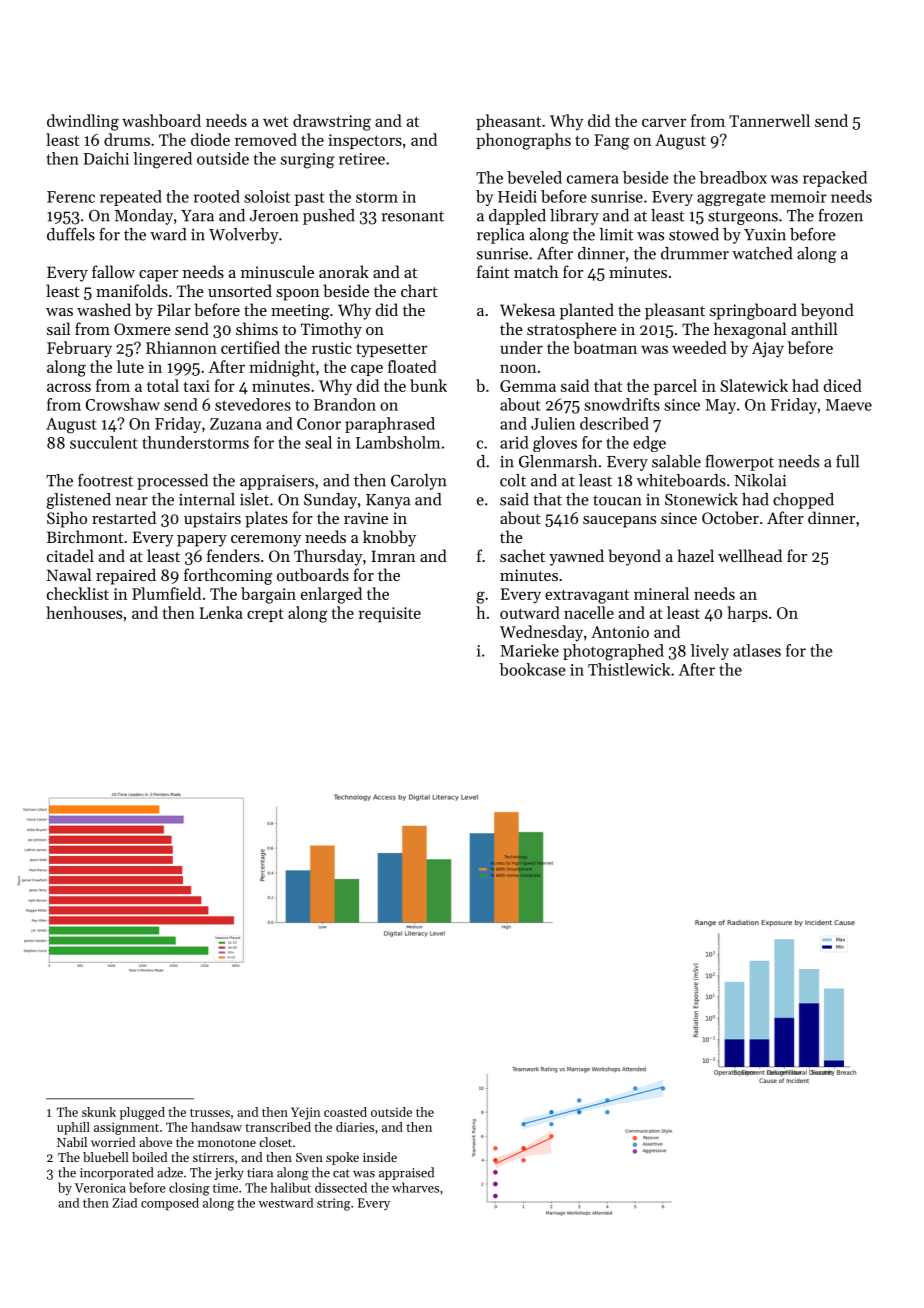  Describe the element at coordinates (769, 120) in the screenshot. I see `Tannerwell` at that location.
